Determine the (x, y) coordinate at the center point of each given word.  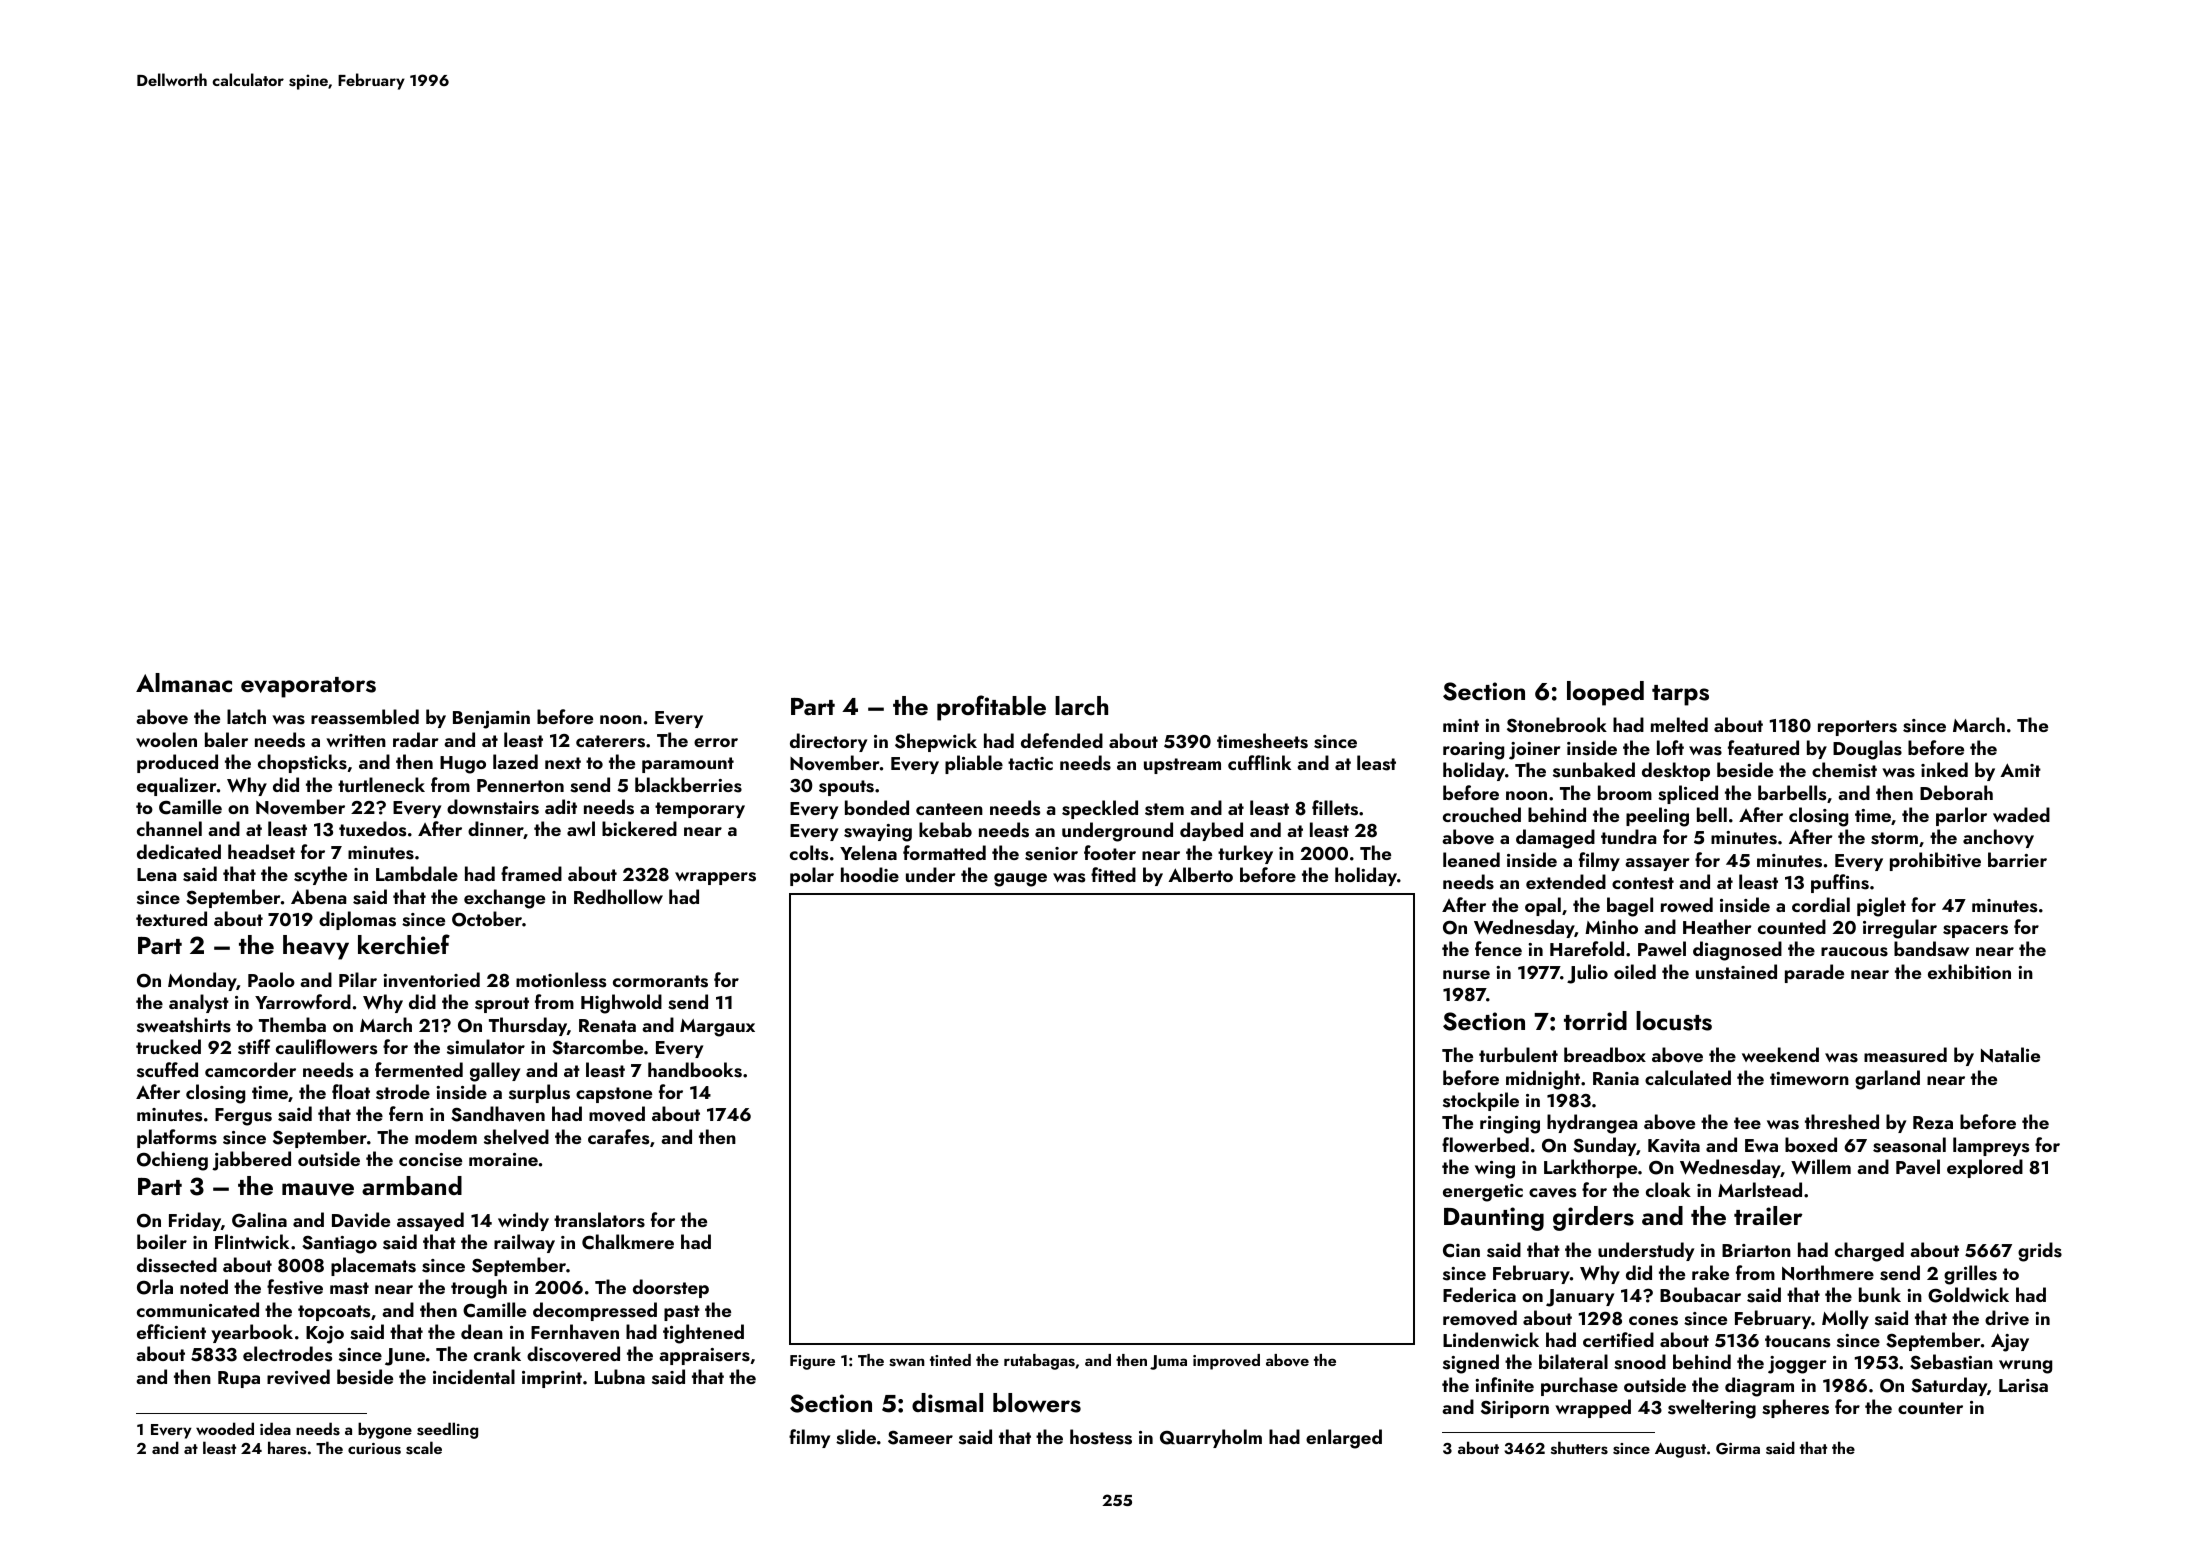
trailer (1768, 1215)
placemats (373, 1266)
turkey (1245, 854)
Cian (1461, 1251)
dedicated (179, 851)
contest (1643, 883)
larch (1081, 705)
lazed (515, 761)
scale (424, 1448)
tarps (1680, 695)
